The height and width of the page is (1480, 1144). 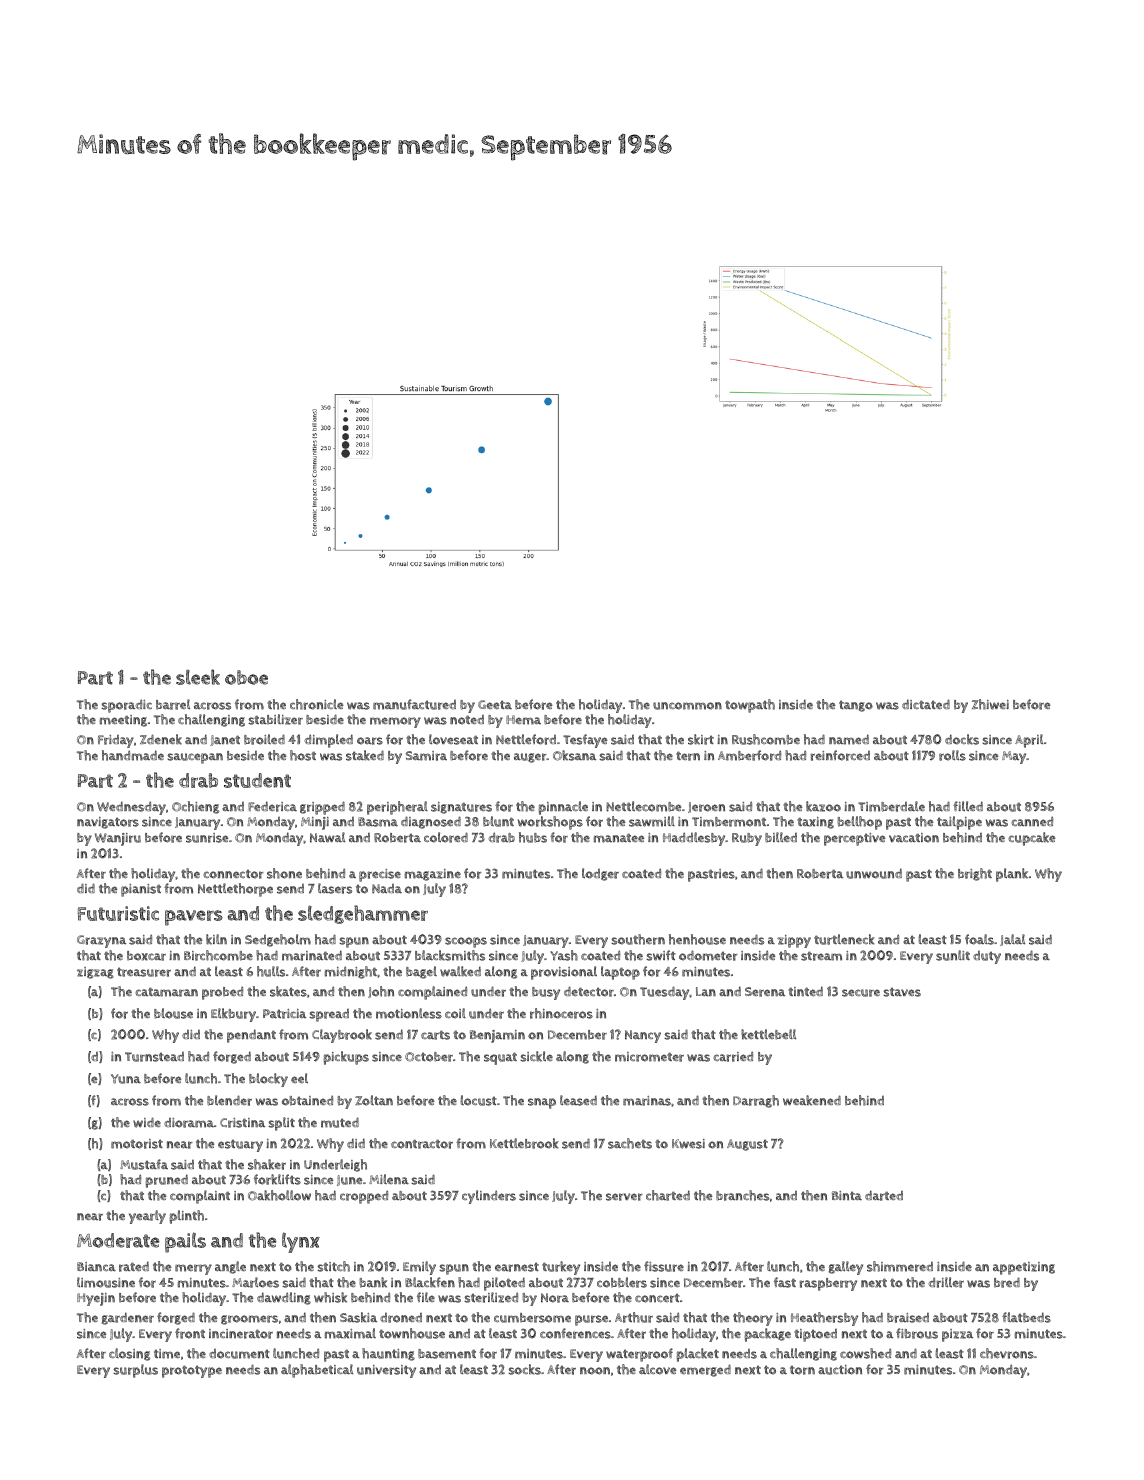 What do you see at coordinates (902, 992) in the page?
I see `staves` at bounding box center [902, 992].
